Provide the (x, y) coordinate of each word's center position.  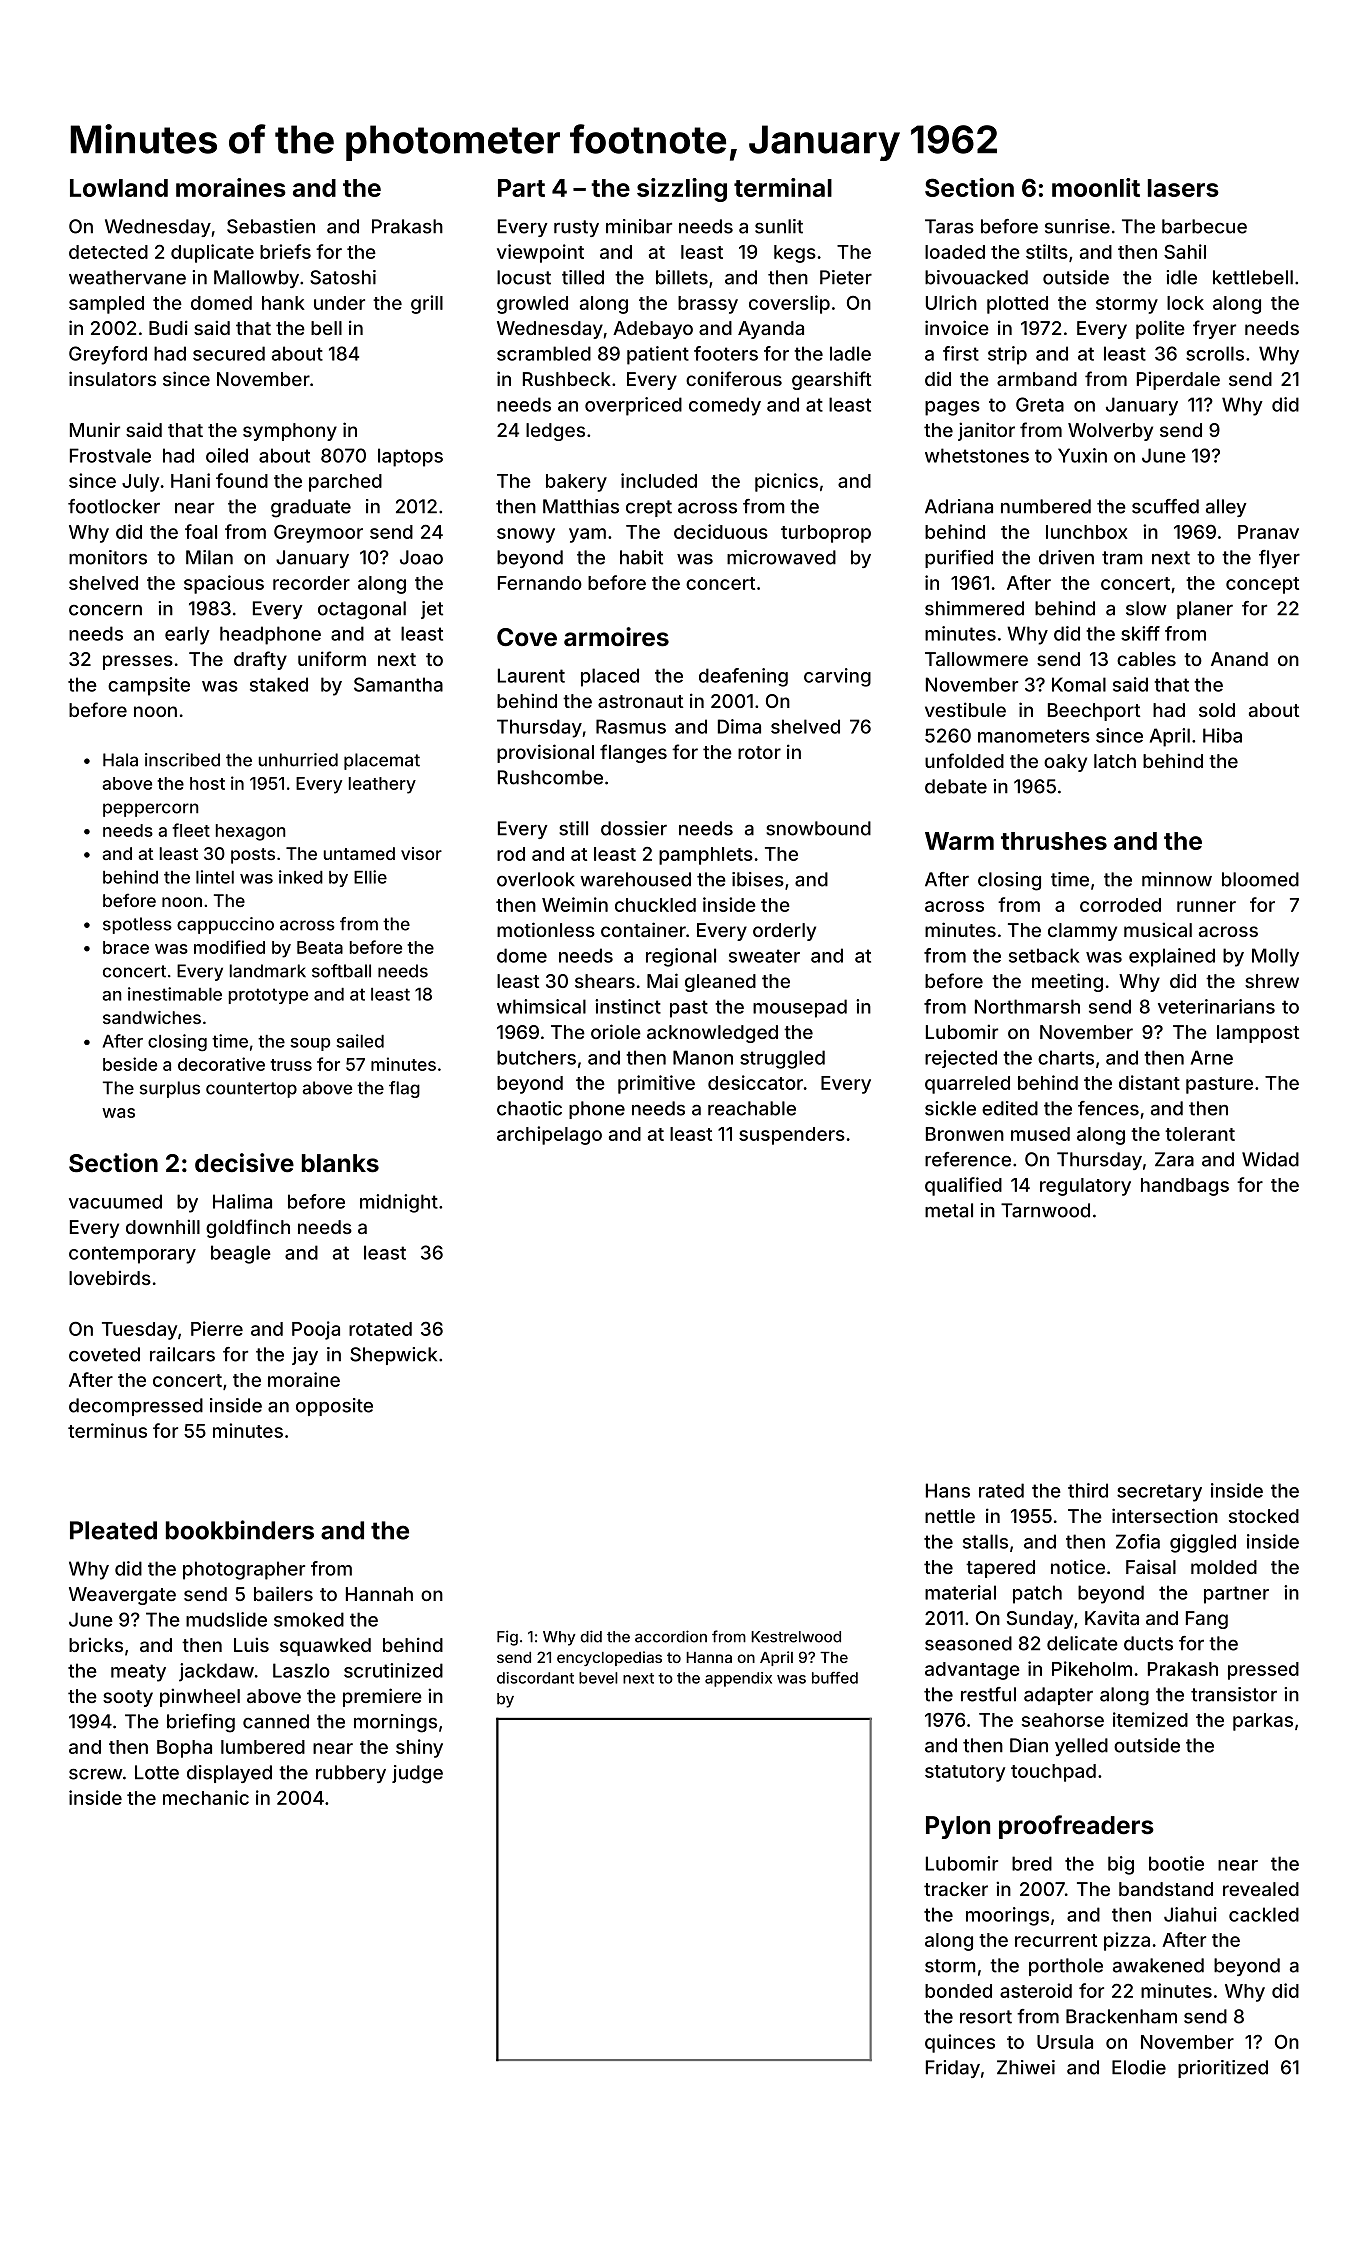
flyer (1279, 559)
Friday (953, 2069)
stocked (1264, 1516)
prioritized (1223, 2069)
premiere (382, 1697)
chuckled (655, 905)
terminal (783, 187)
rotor (759, 752)
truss (291, 1065)
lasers (1183, 188)
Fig (507, 1638)
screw (96, 1774)
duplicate (212, 253)
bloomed (1260, 879)
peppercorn (151, 810)
